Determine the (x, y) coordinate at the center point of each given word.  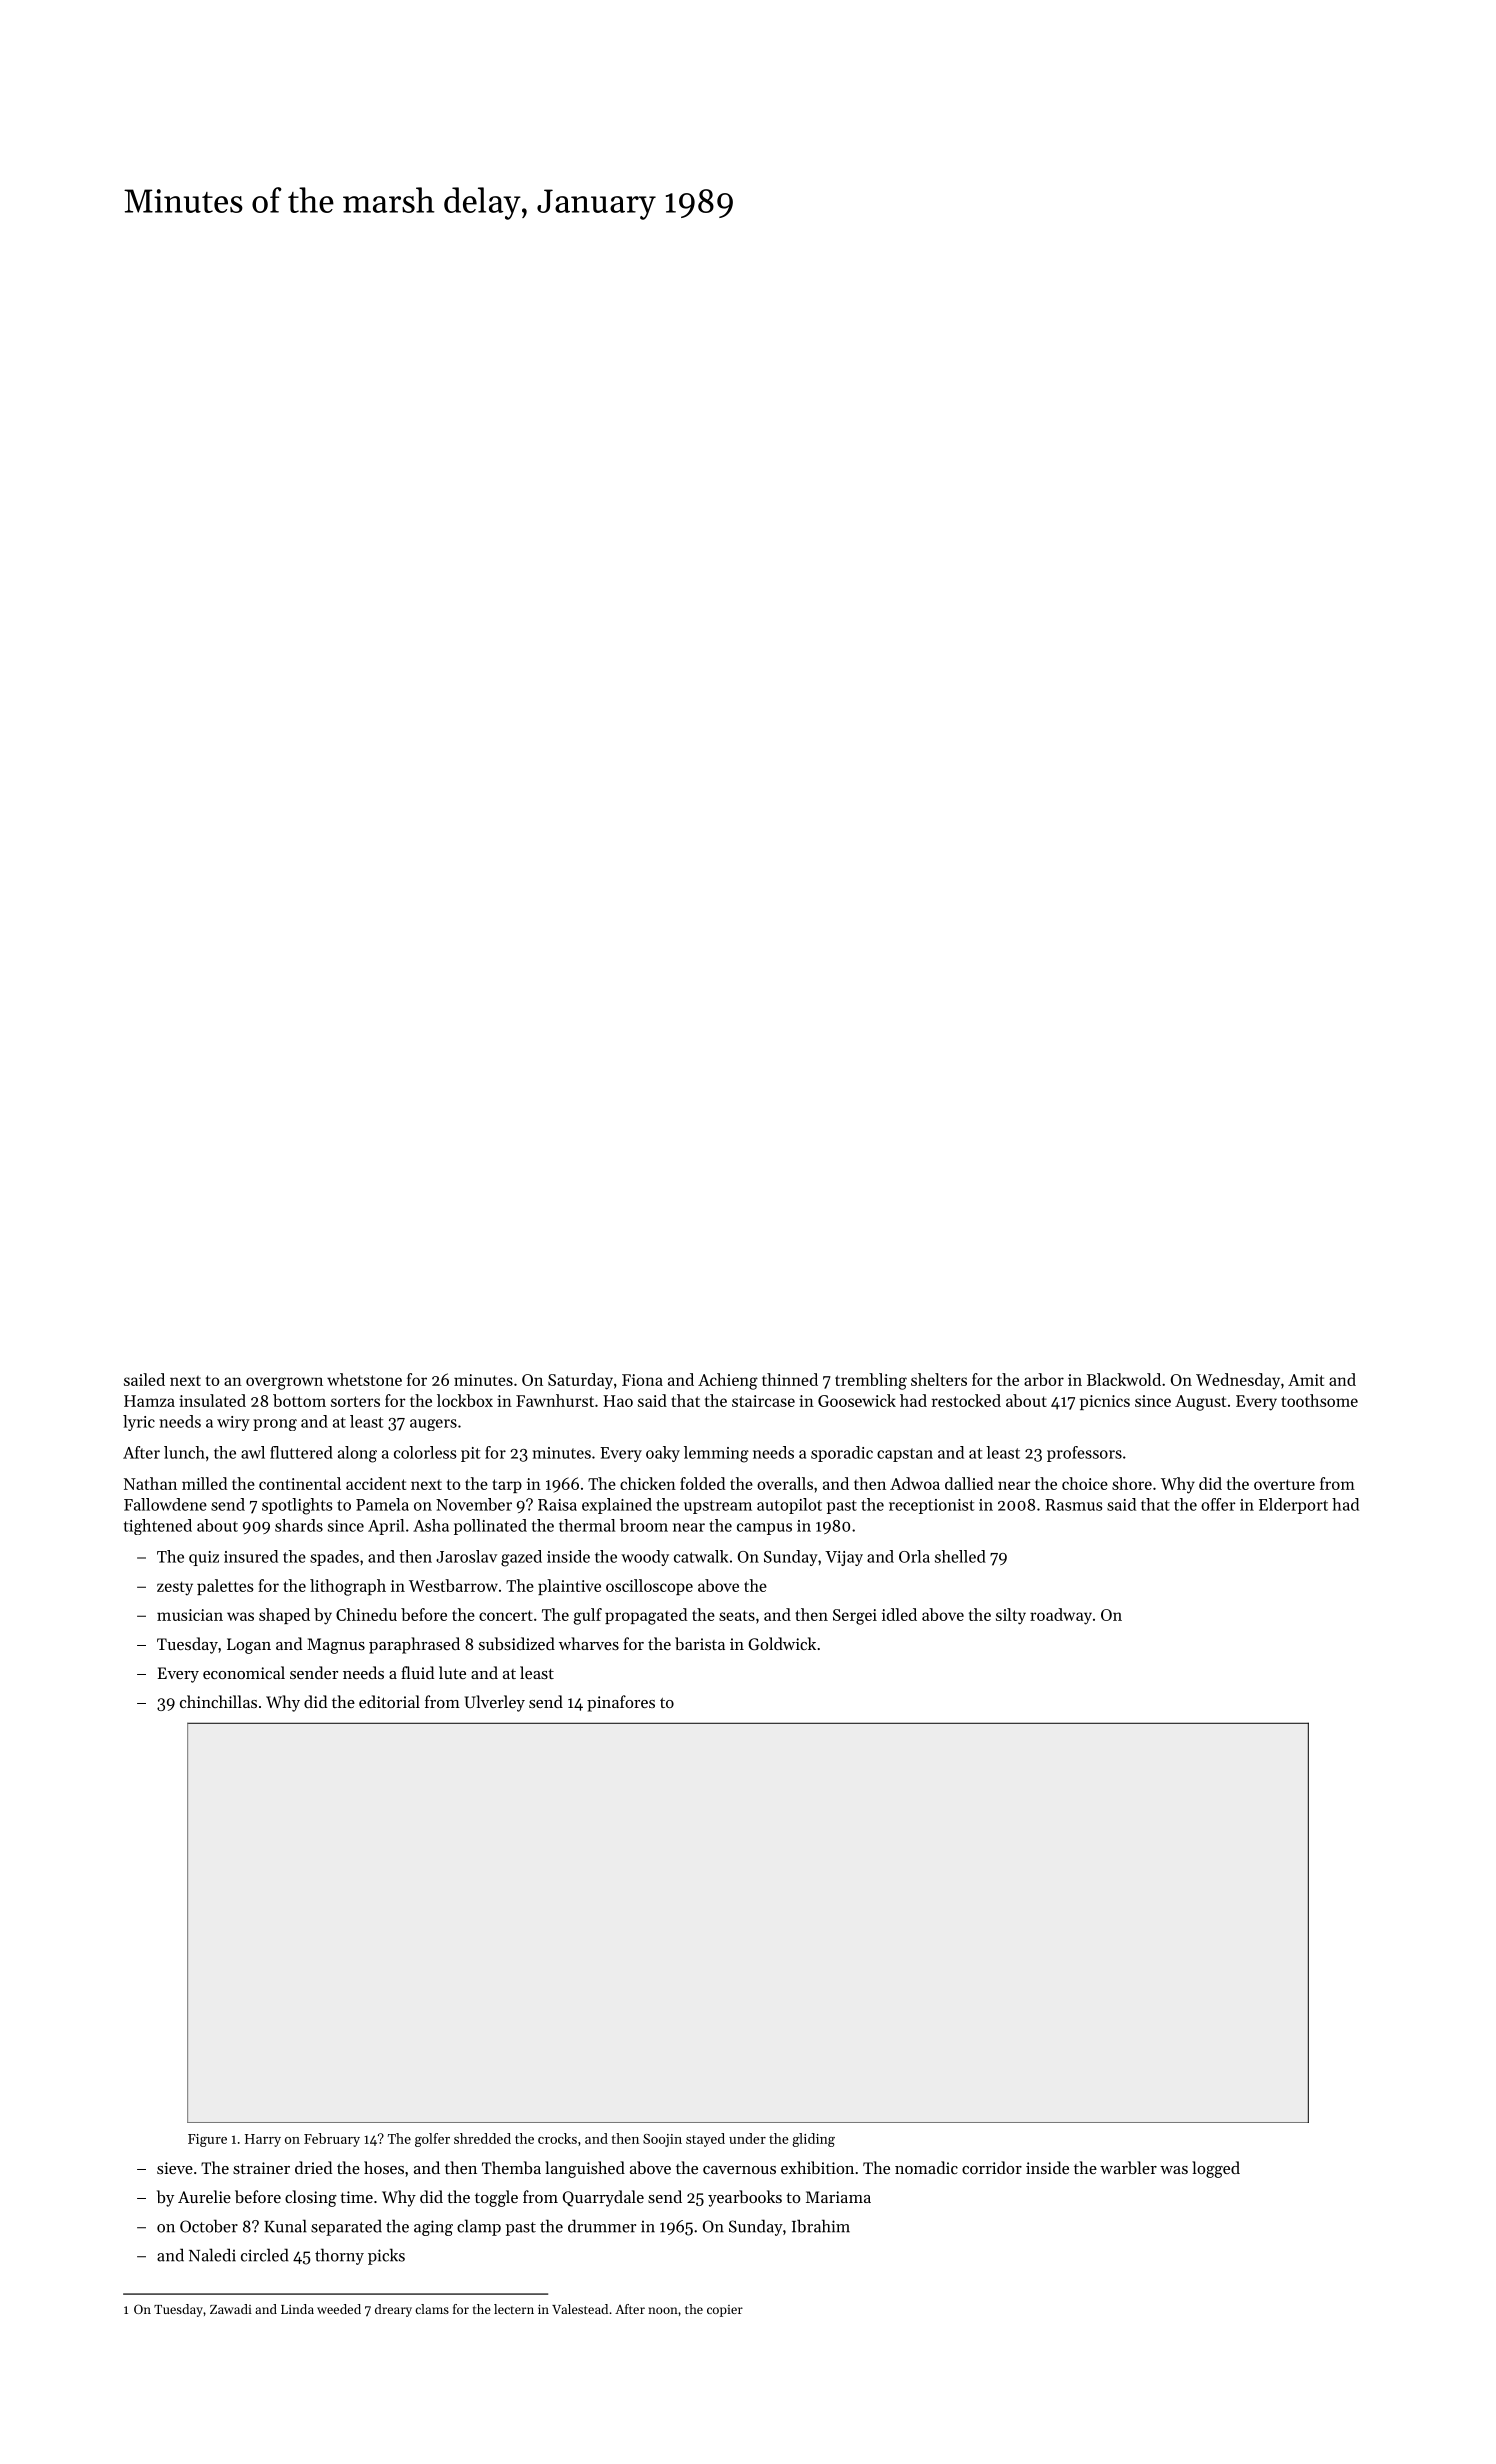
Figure (207, 2140)
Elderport (1293, 1506)
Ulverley (495, 1703)
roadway (1061, 1616)
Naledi (212, 2255)
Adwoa (915, 1483)
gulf (588, 1616)
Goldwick (782, 1643)
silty (1011, 1616)
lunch (184, 1452)
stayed (705, 2140)
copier (725, 2311)
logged (1216, 2169)
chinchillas (218, 1701)
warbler (1128, 2167)
